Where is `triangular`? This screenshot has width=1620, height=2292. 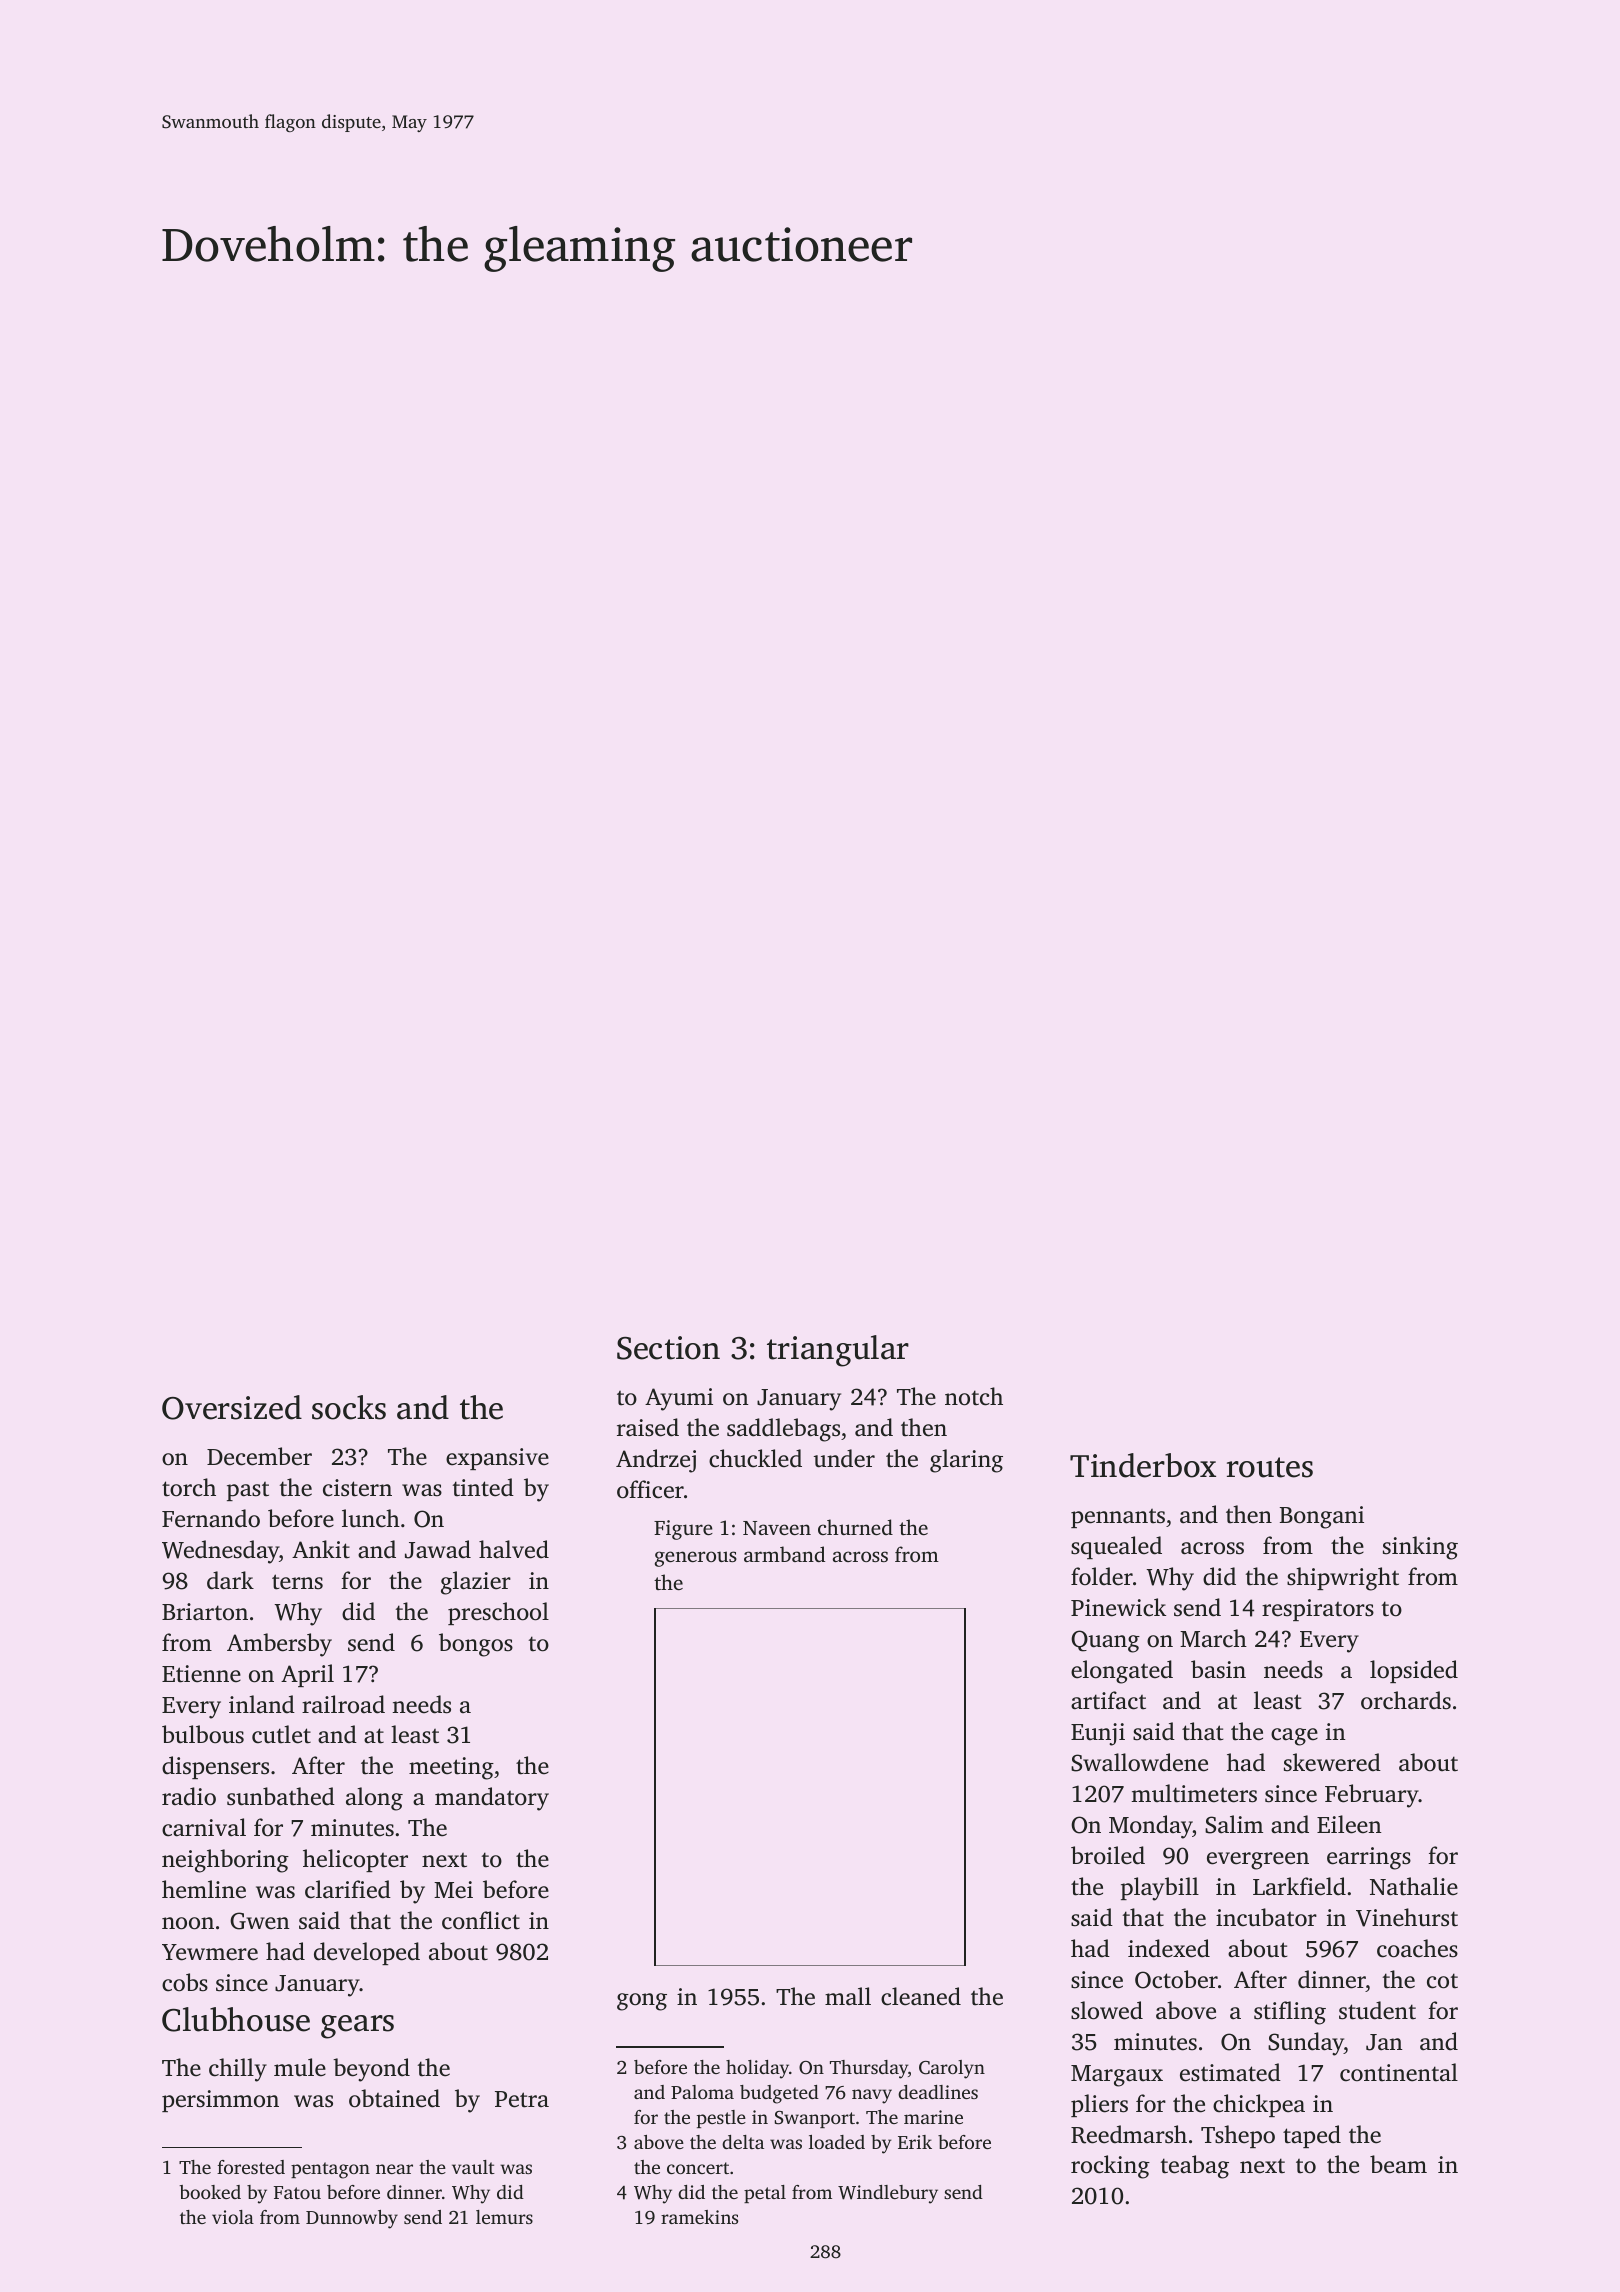 triangular is located at coordinates (838, 1351).
